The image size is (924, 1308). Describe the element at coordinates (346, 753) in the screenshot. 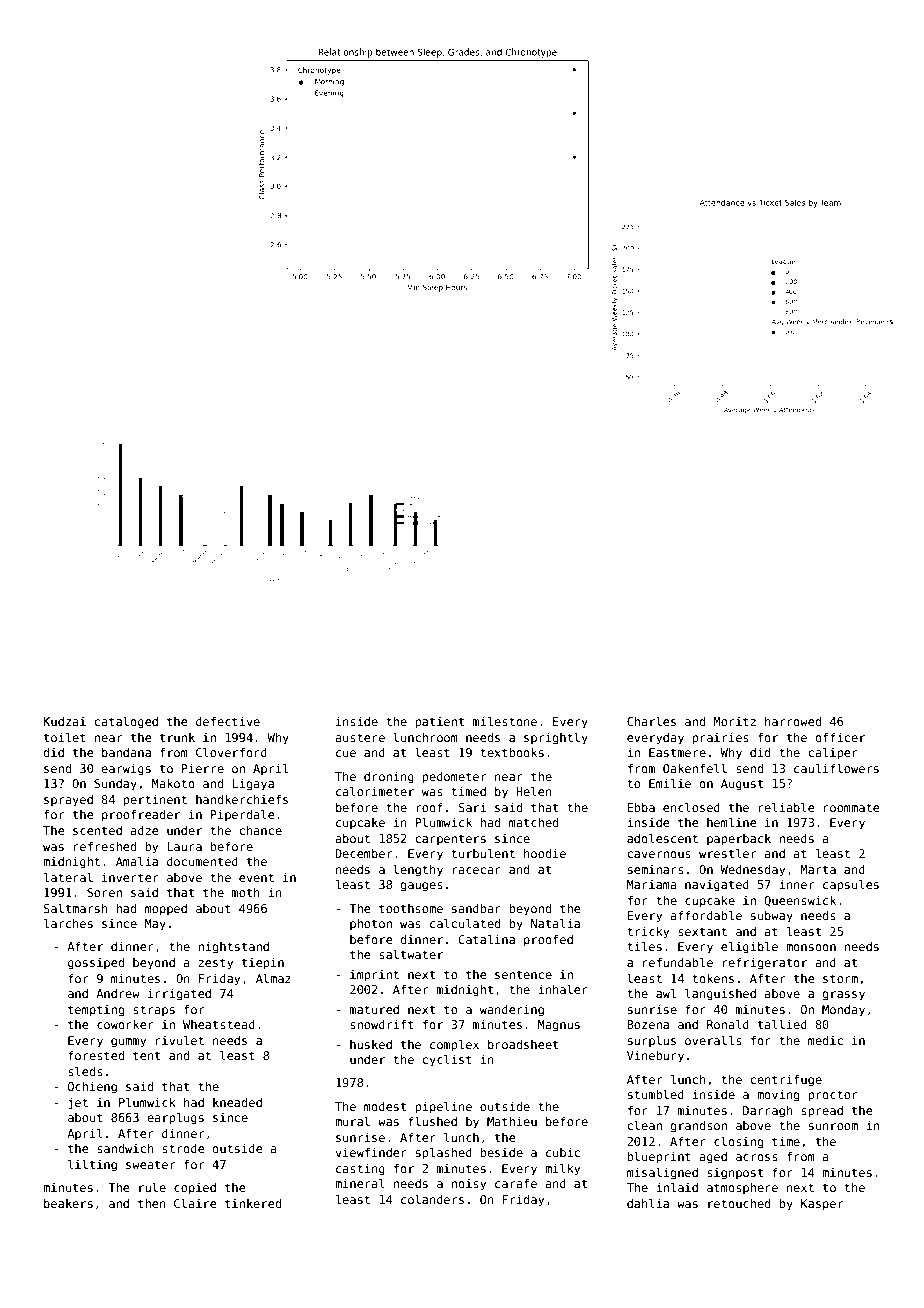

I see `cue` at that location.
